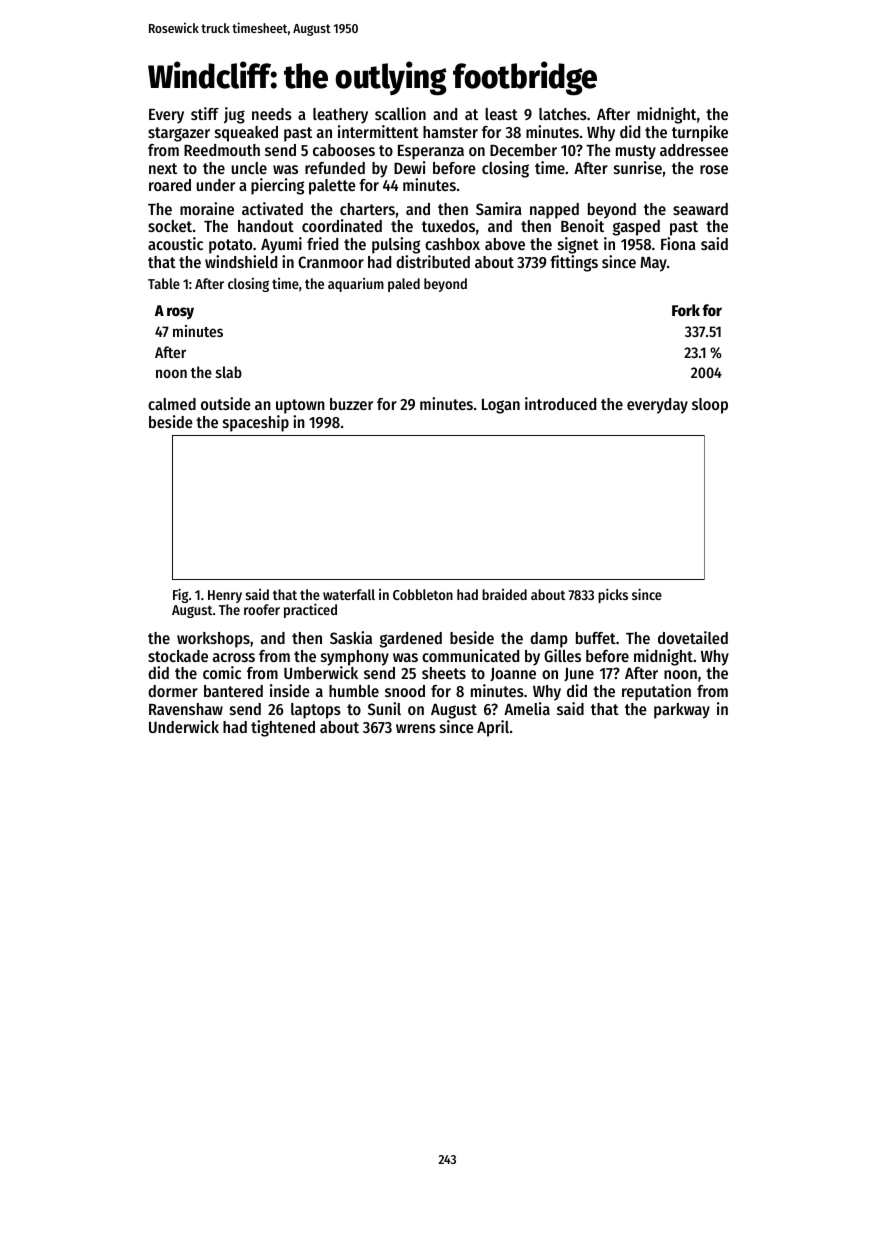 This image has width=877, height=1244. I want to click on socket, so click(170, 226).
